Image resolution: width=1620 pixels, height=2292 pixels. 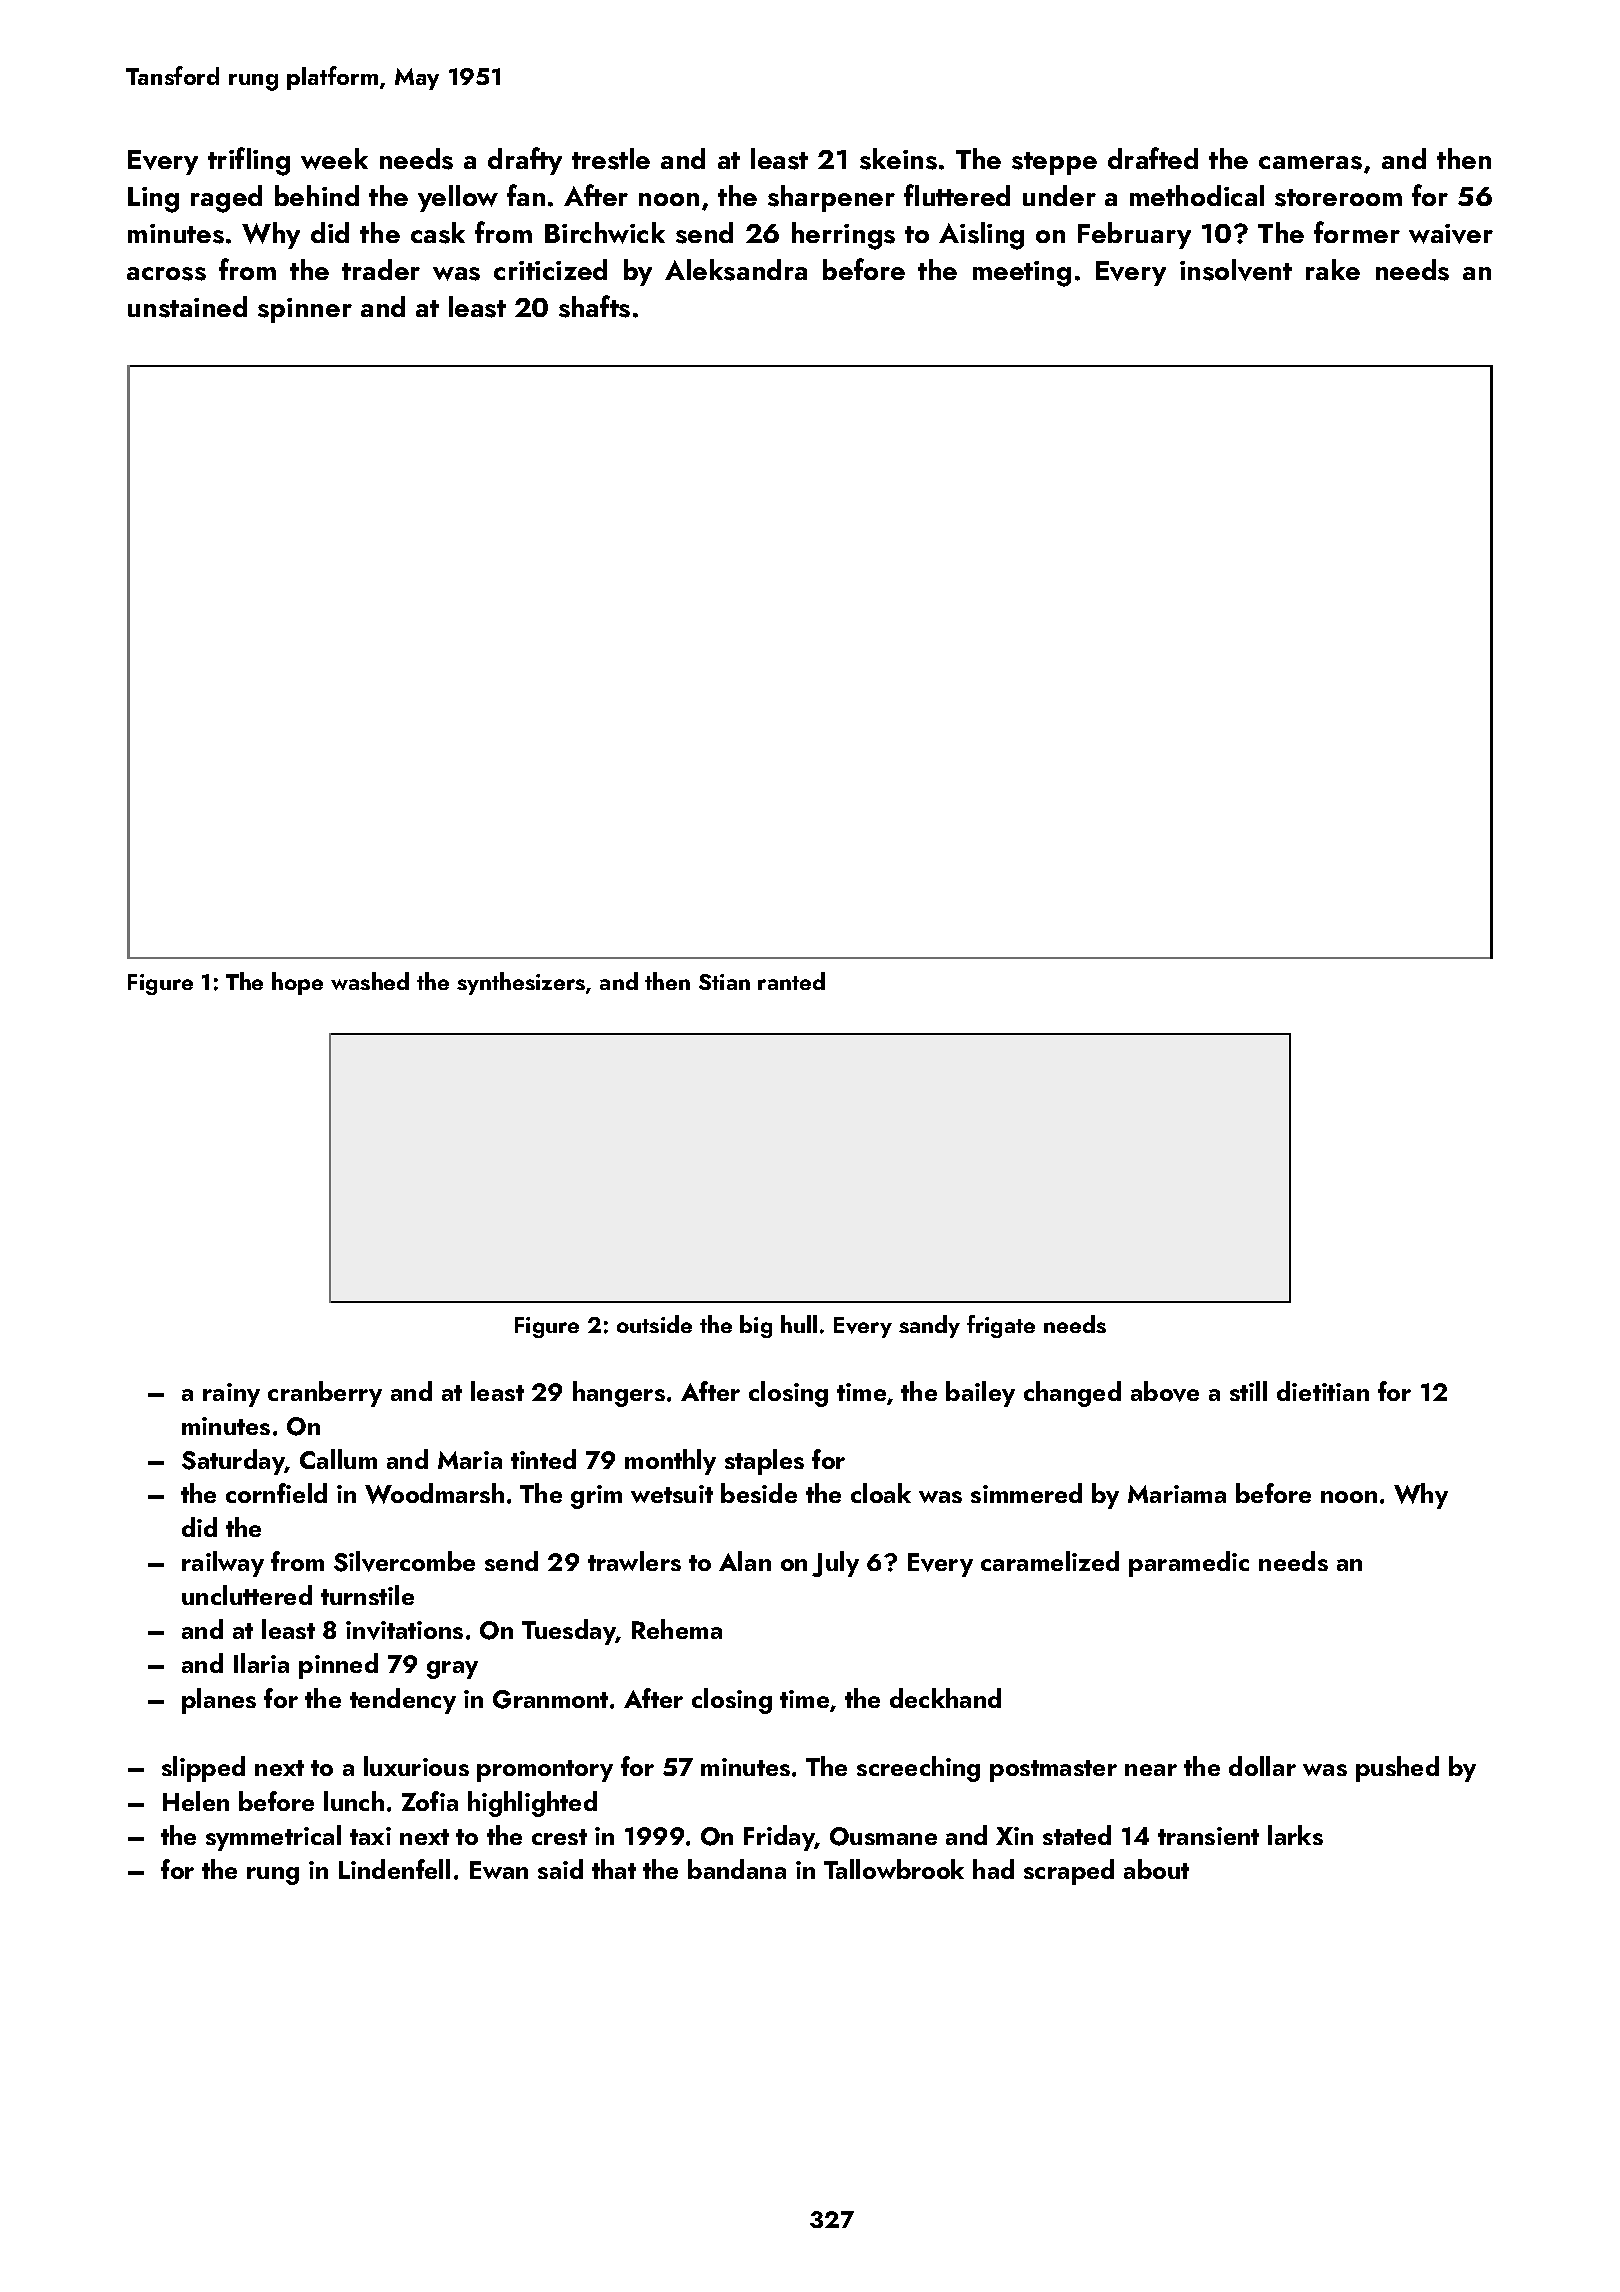 I want to click on Lindenfell, so click(x=394, y=1869).
